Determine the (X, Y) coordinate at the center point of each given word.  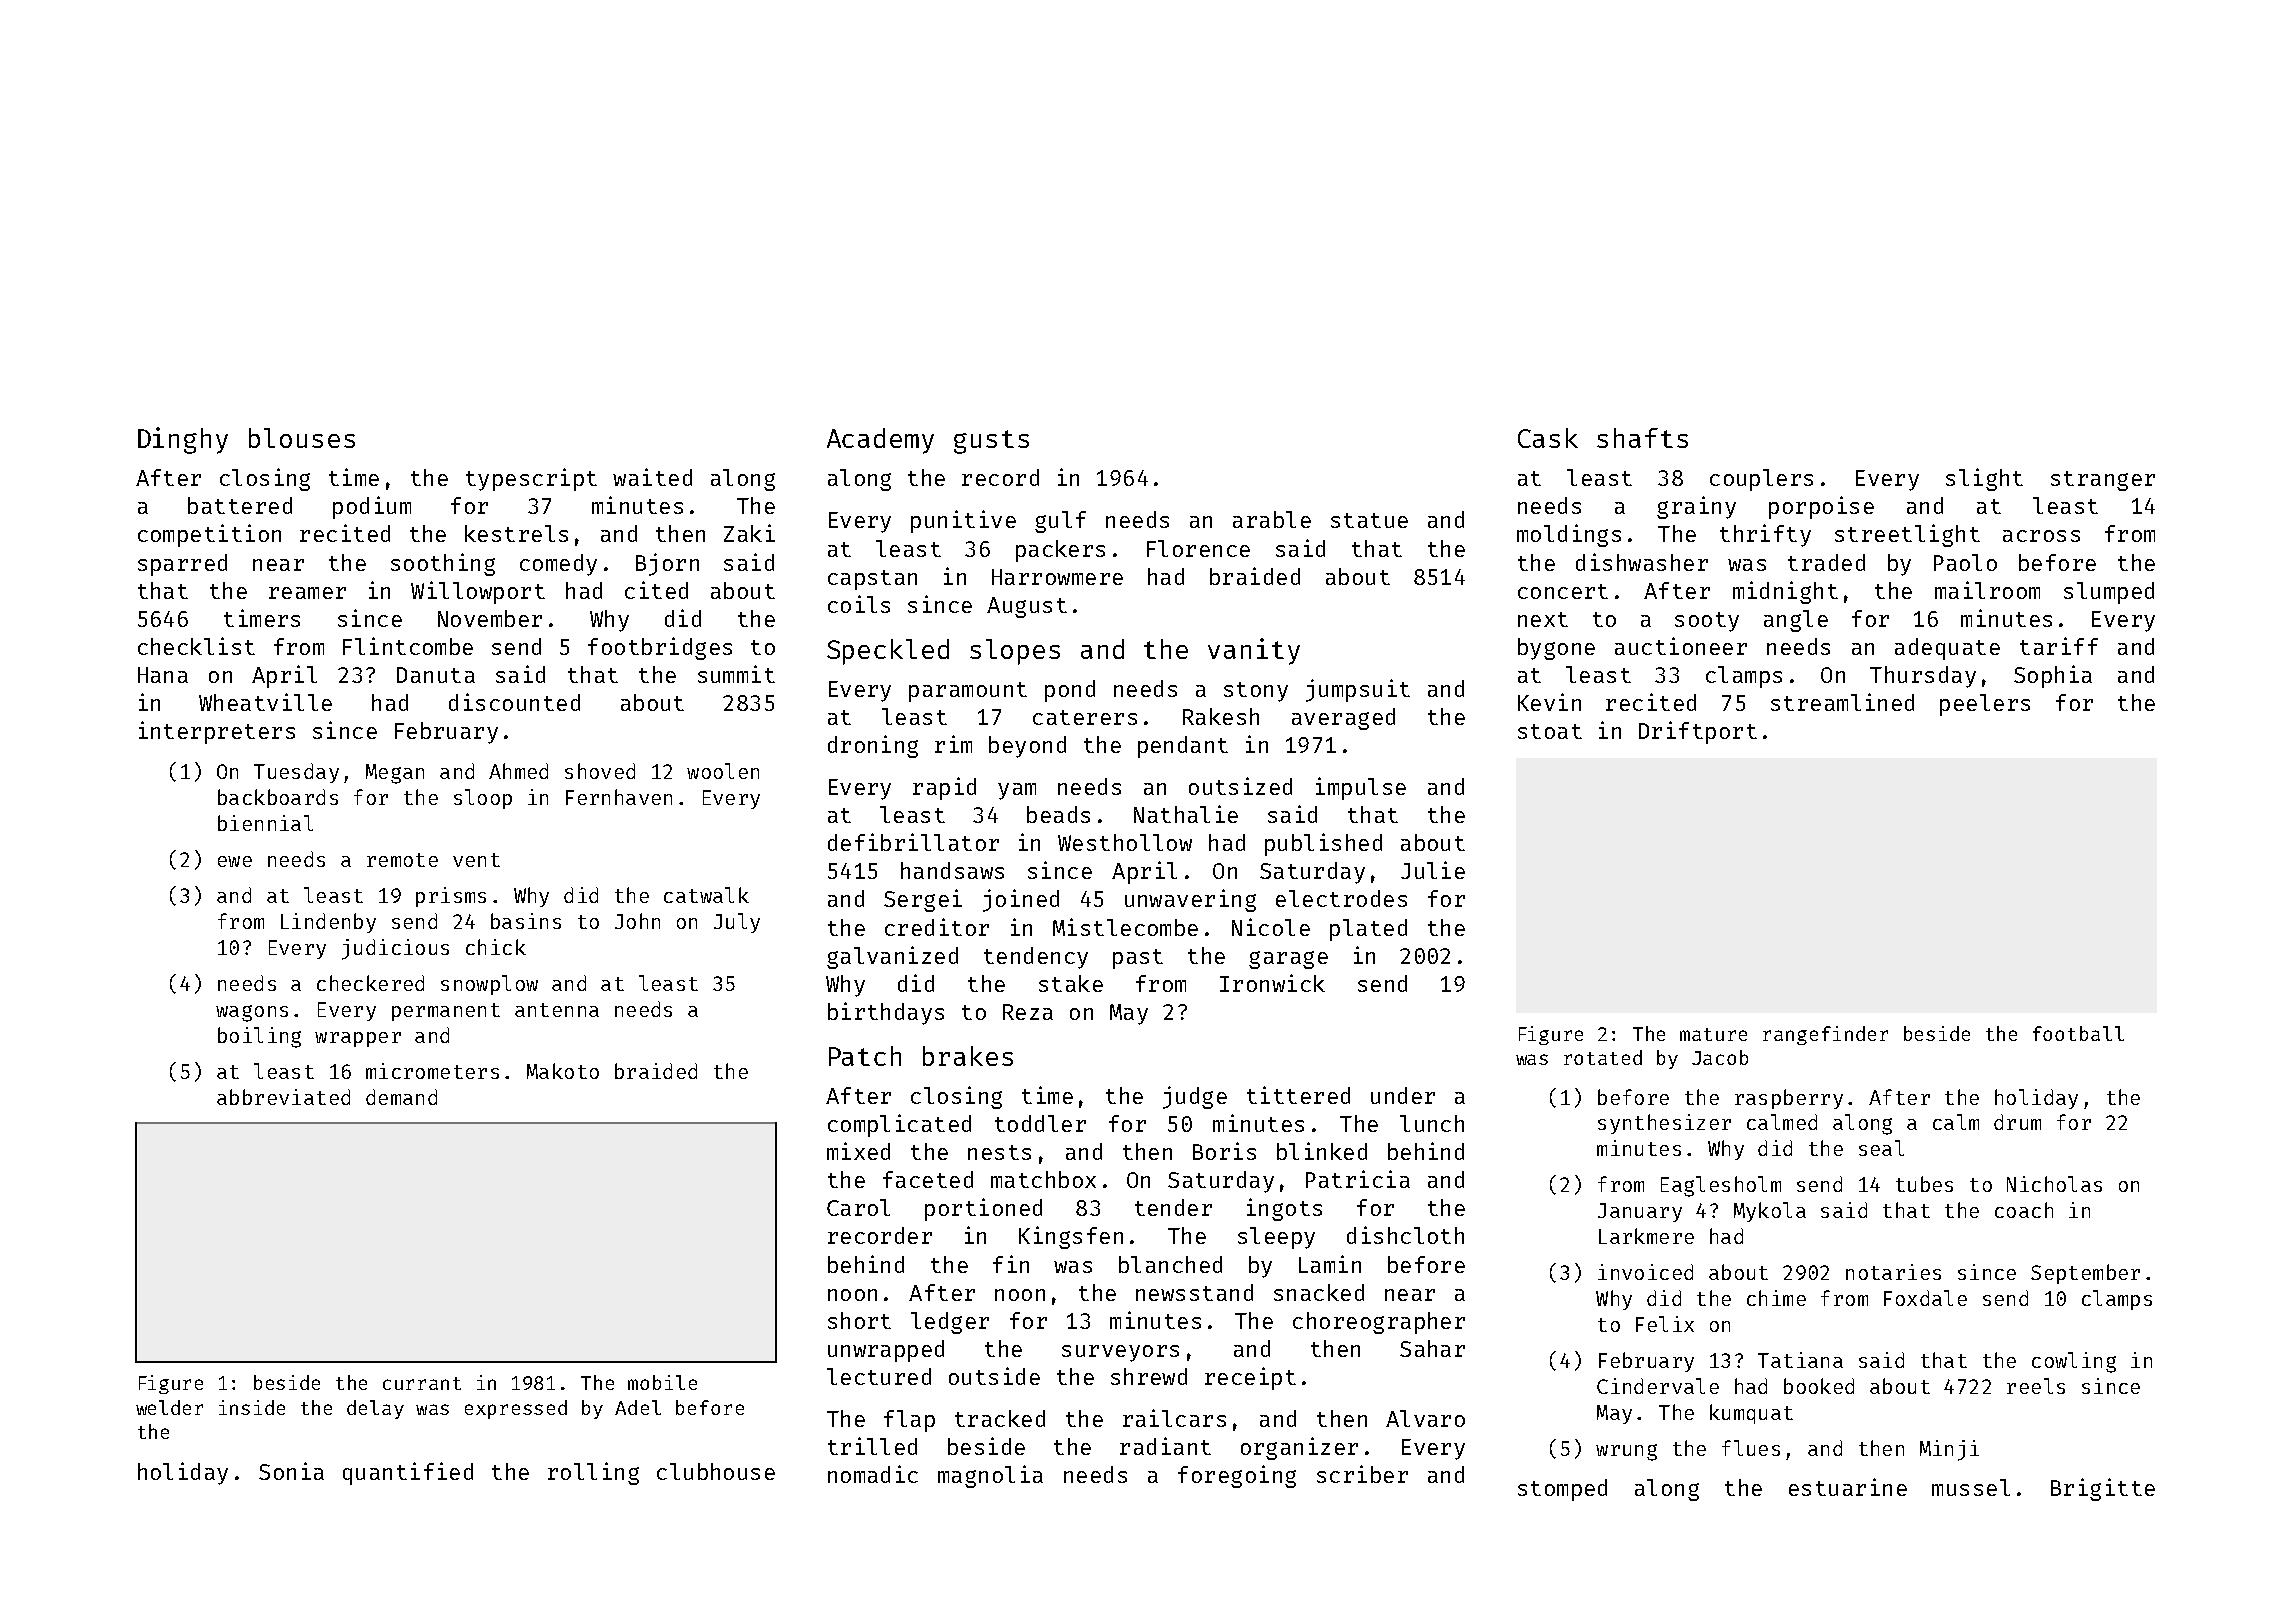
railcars (1174, 1418)
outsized (1240, 786)
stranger (2103, 481)
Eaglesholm (1721, 1186)
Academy (880, 441)
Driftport (1698, 732)
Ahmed (518, 771)
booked (1819, 1386)
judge (1195, 1097)
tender (1173, 1207)
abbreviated (283, 1097)
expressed (516, 1409)
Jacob (1720, 1057)
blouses (302, 438)
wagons (252, 1013)
